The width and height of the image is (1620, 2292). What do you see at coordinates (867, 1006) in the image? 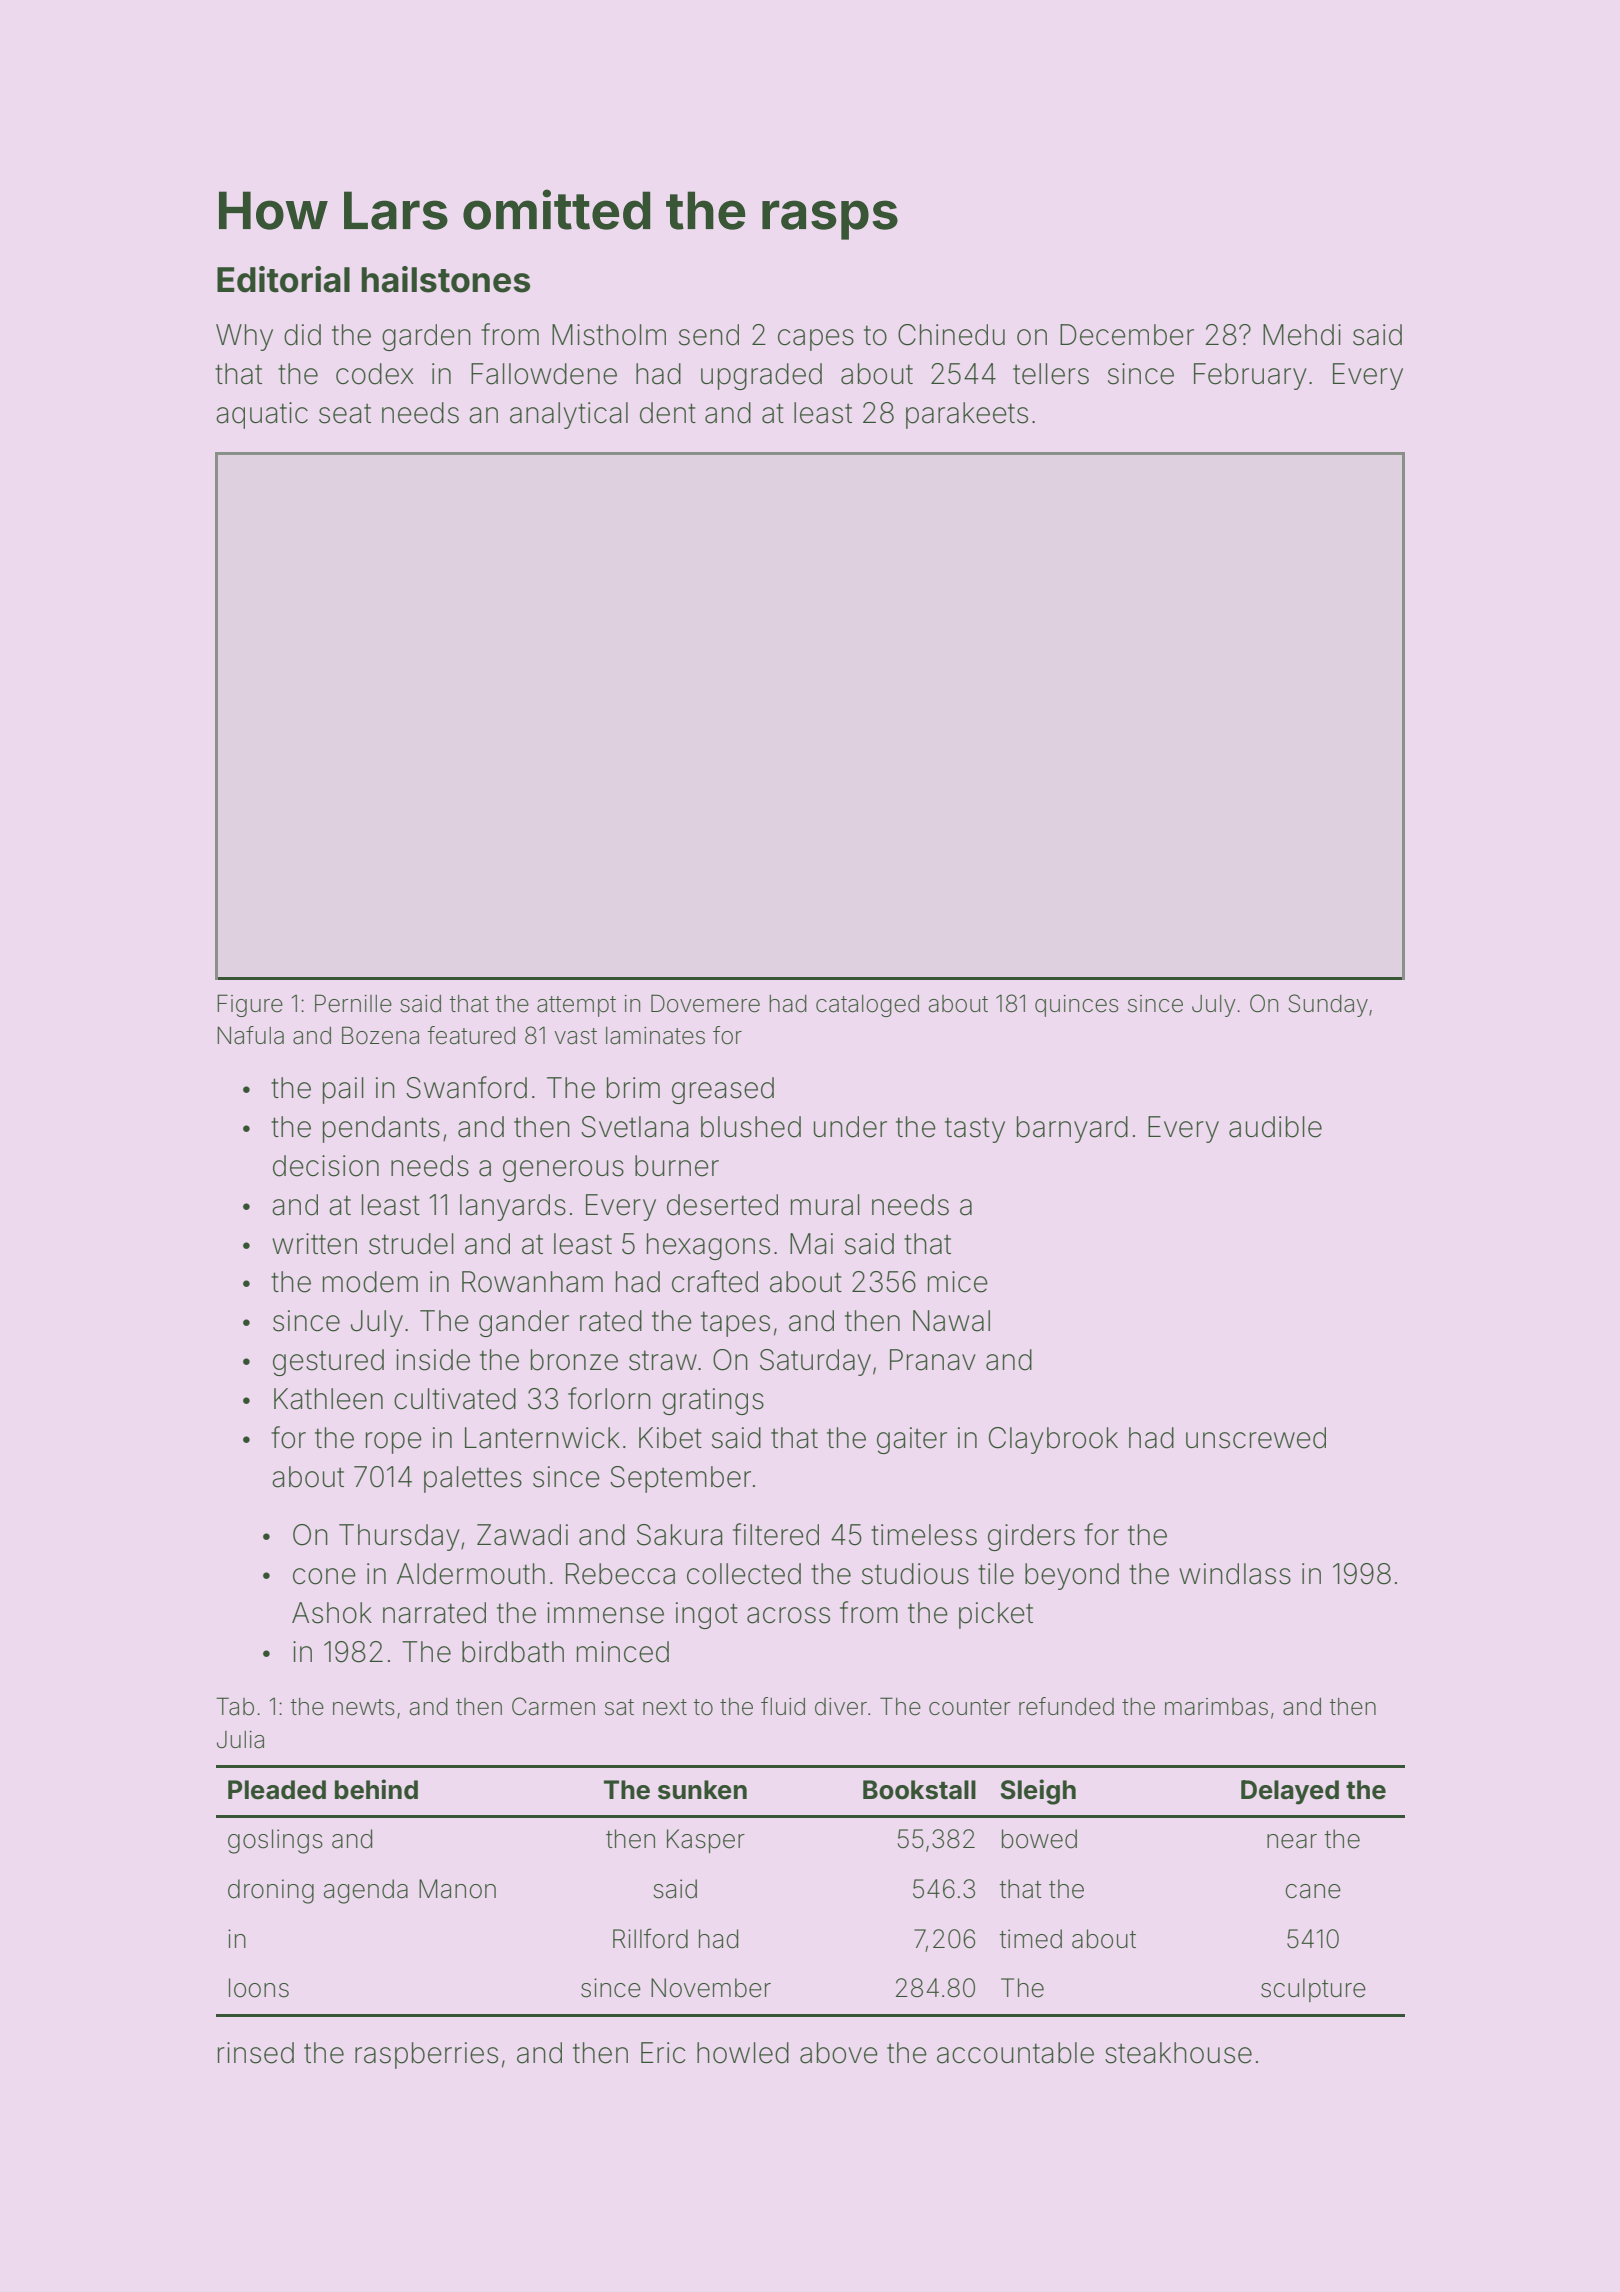
I see `cataloged` at bounding box center [867, 1006].
